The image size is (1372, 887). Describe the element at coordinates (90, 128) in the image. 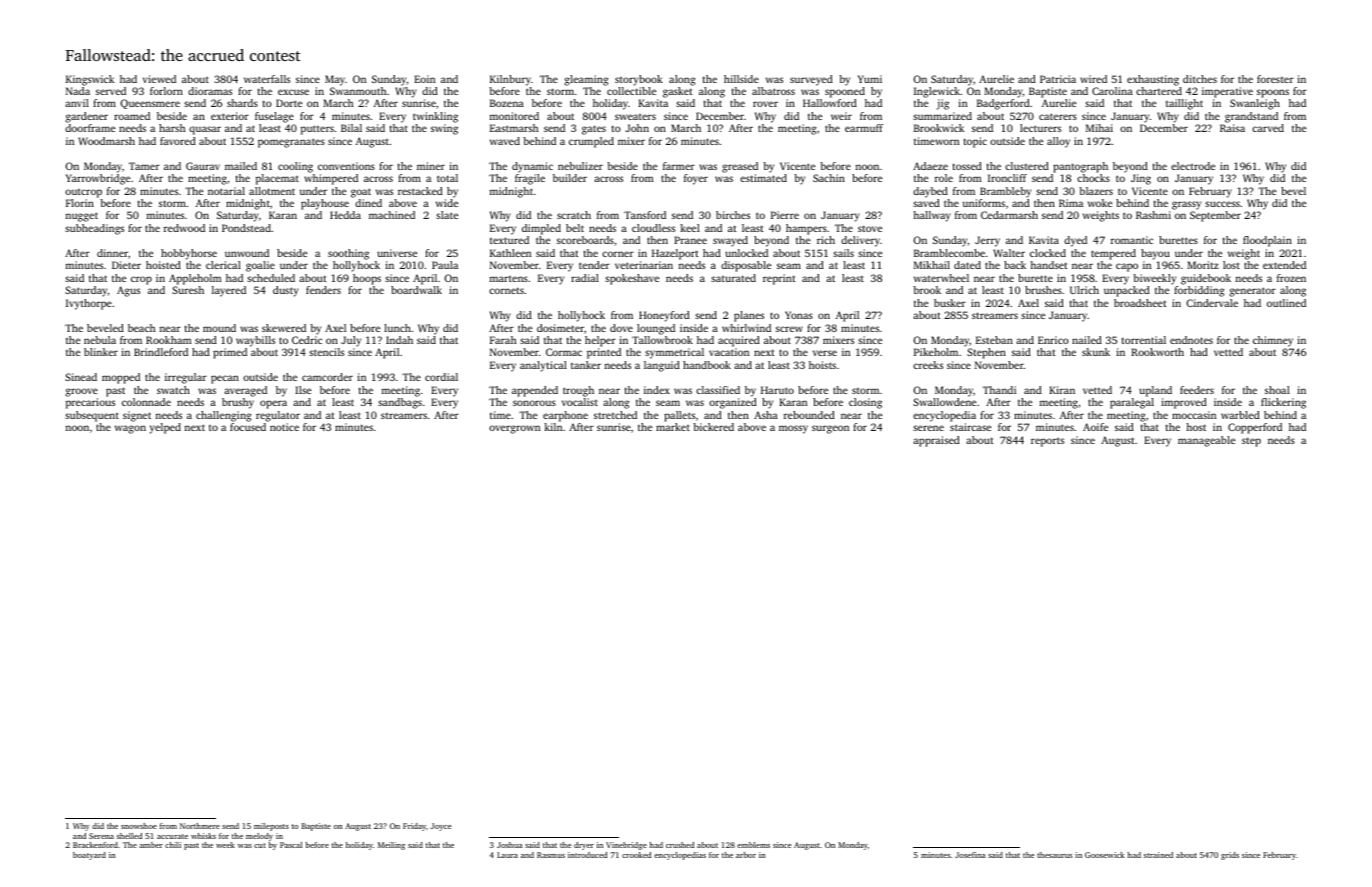

I see `doorframe` at that location.
